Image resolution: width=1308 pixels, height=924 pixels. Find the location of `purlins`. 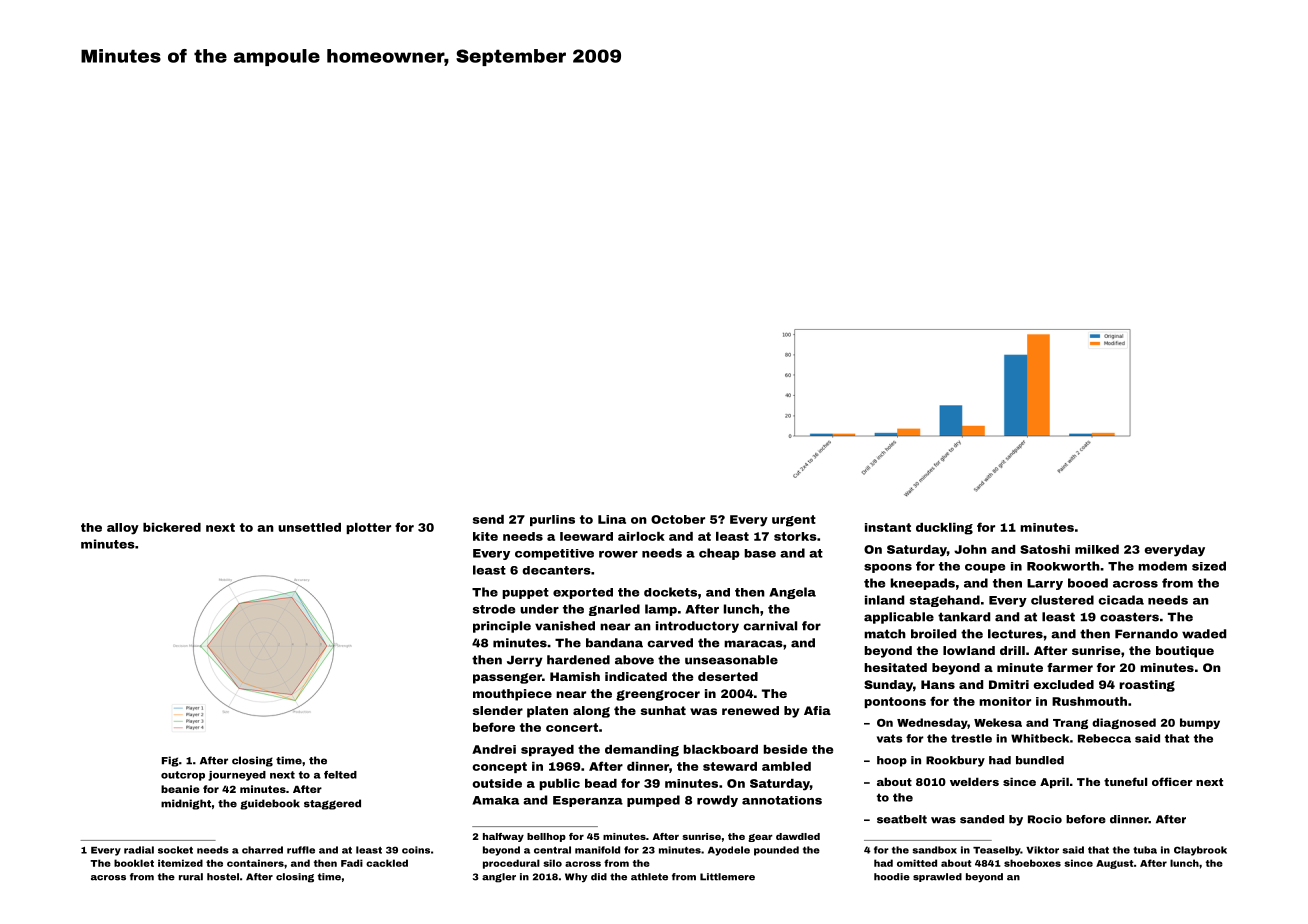

purlins is located at coordinates (552, 520).
